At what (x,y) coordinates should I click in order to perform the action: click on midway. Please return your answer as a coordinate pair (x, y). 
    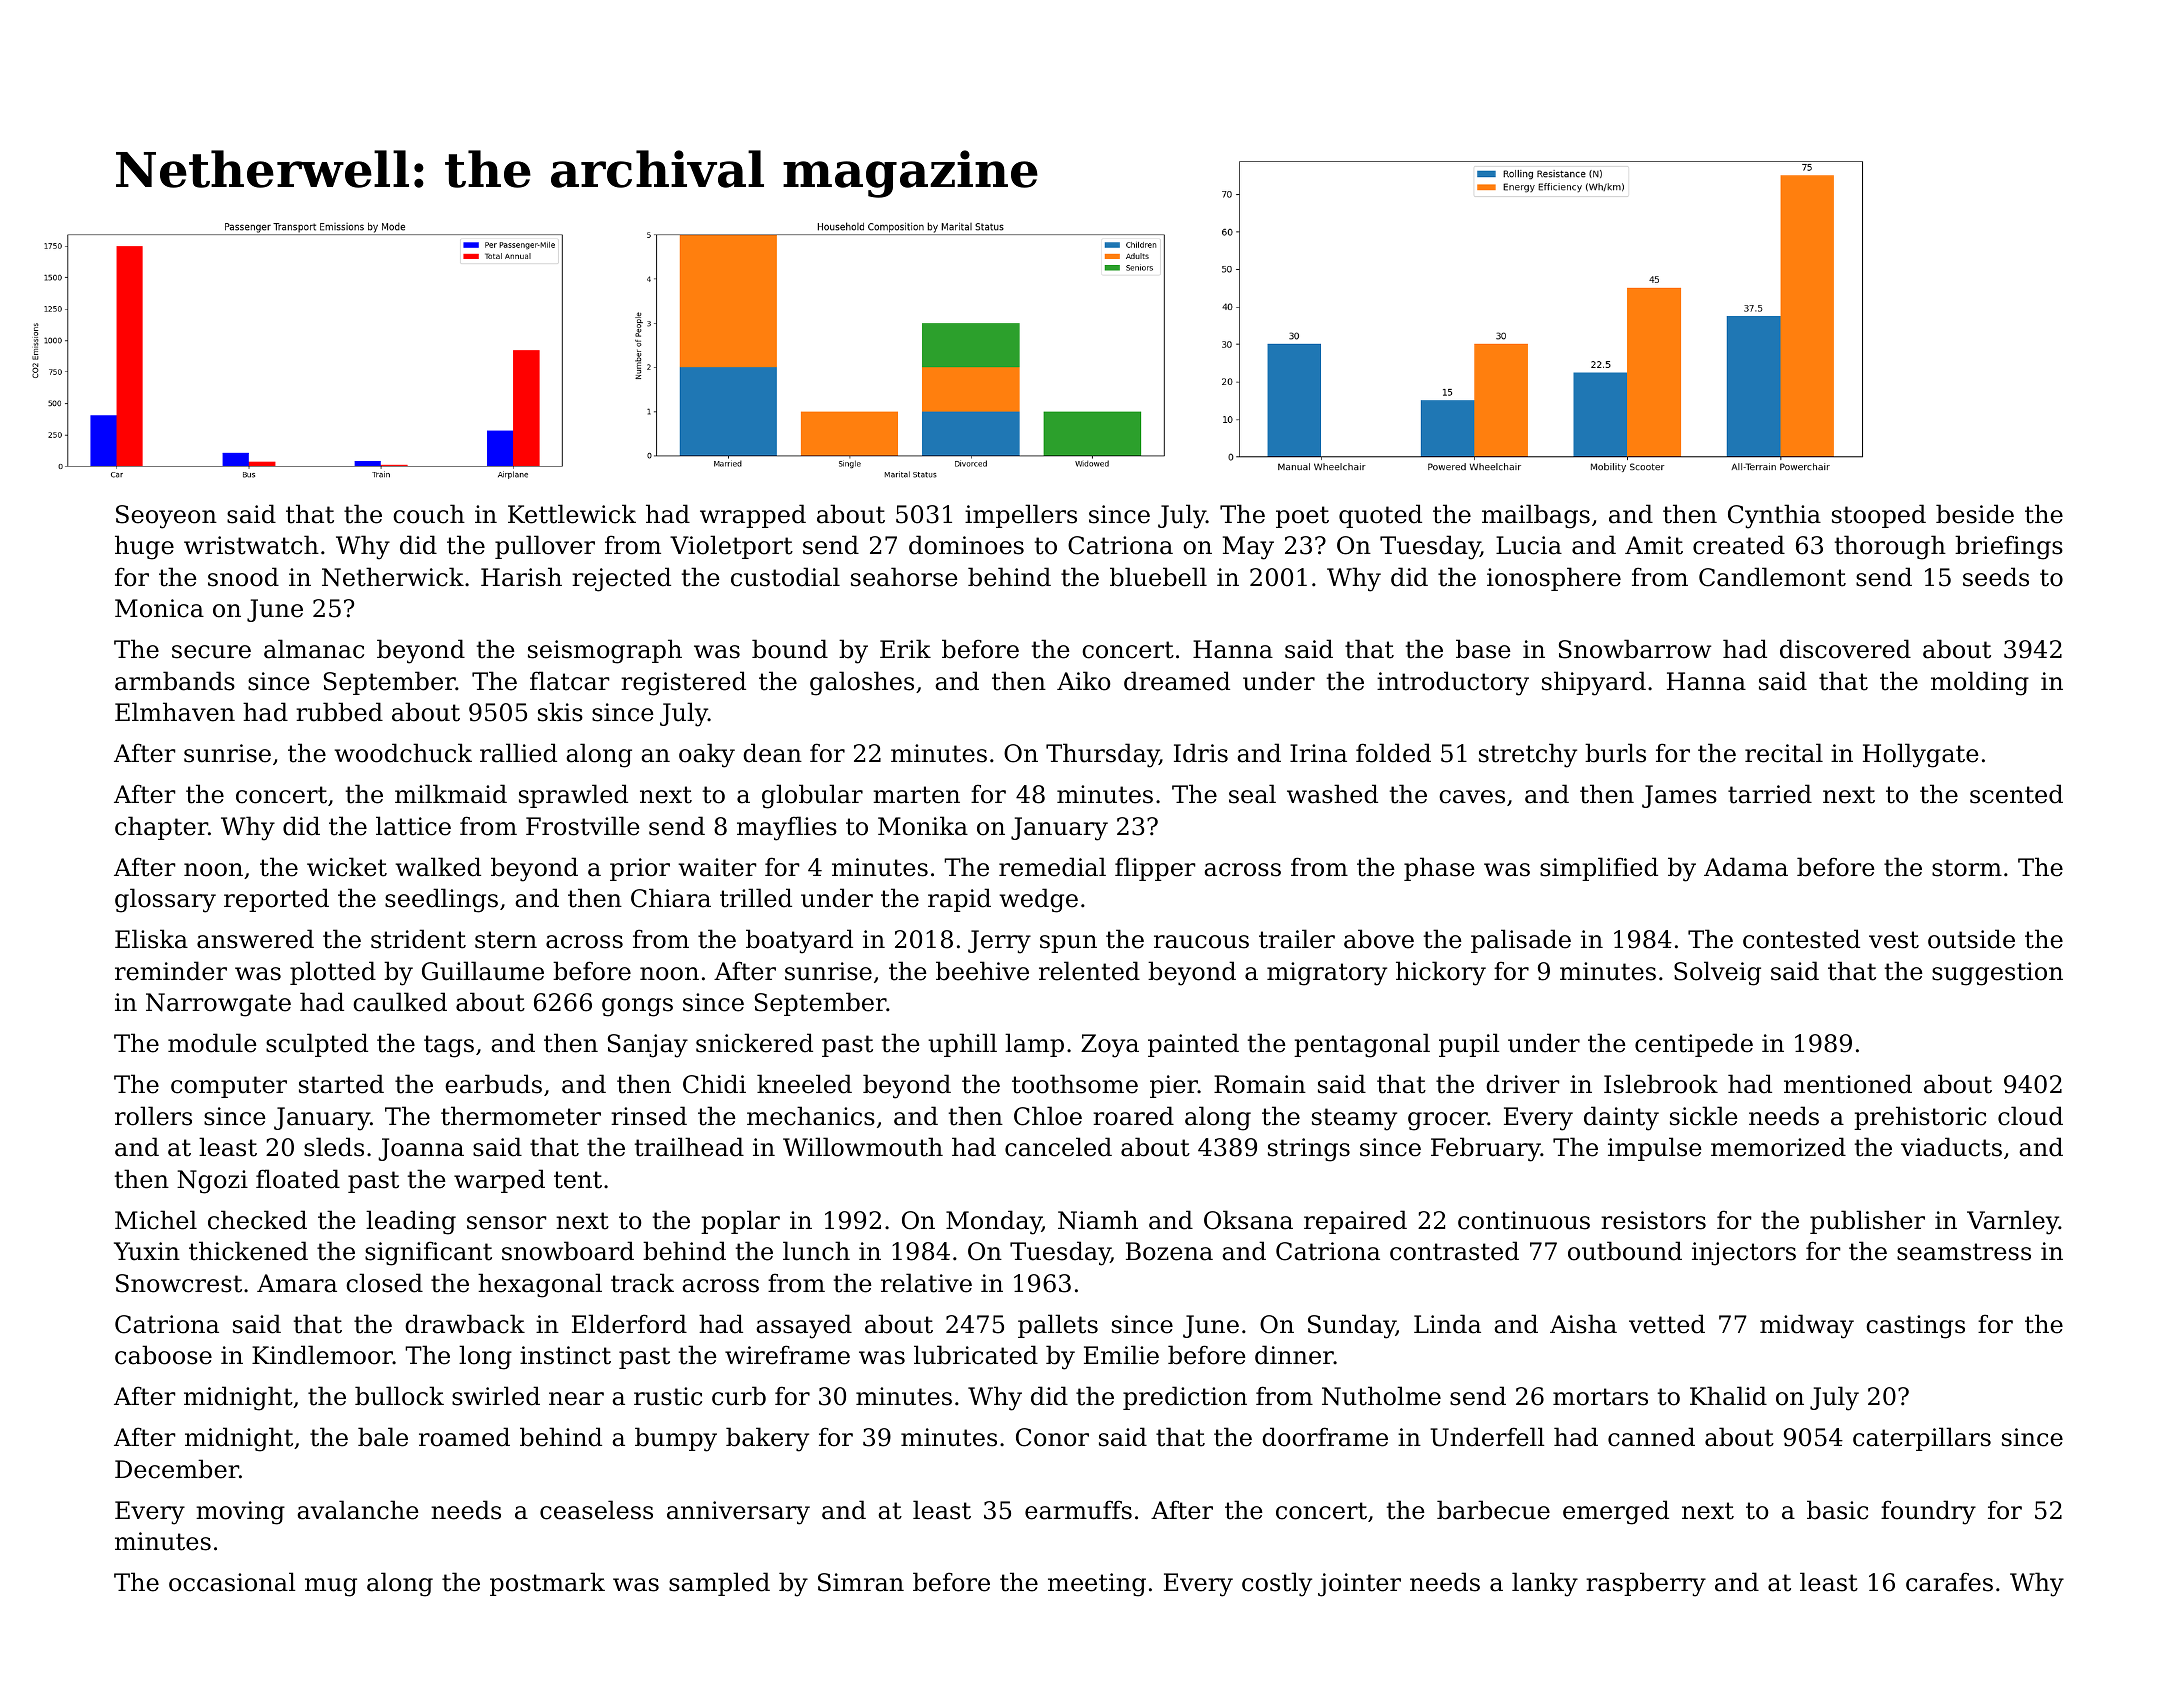
    Looking at the image, I should click on (1807, 1326).
